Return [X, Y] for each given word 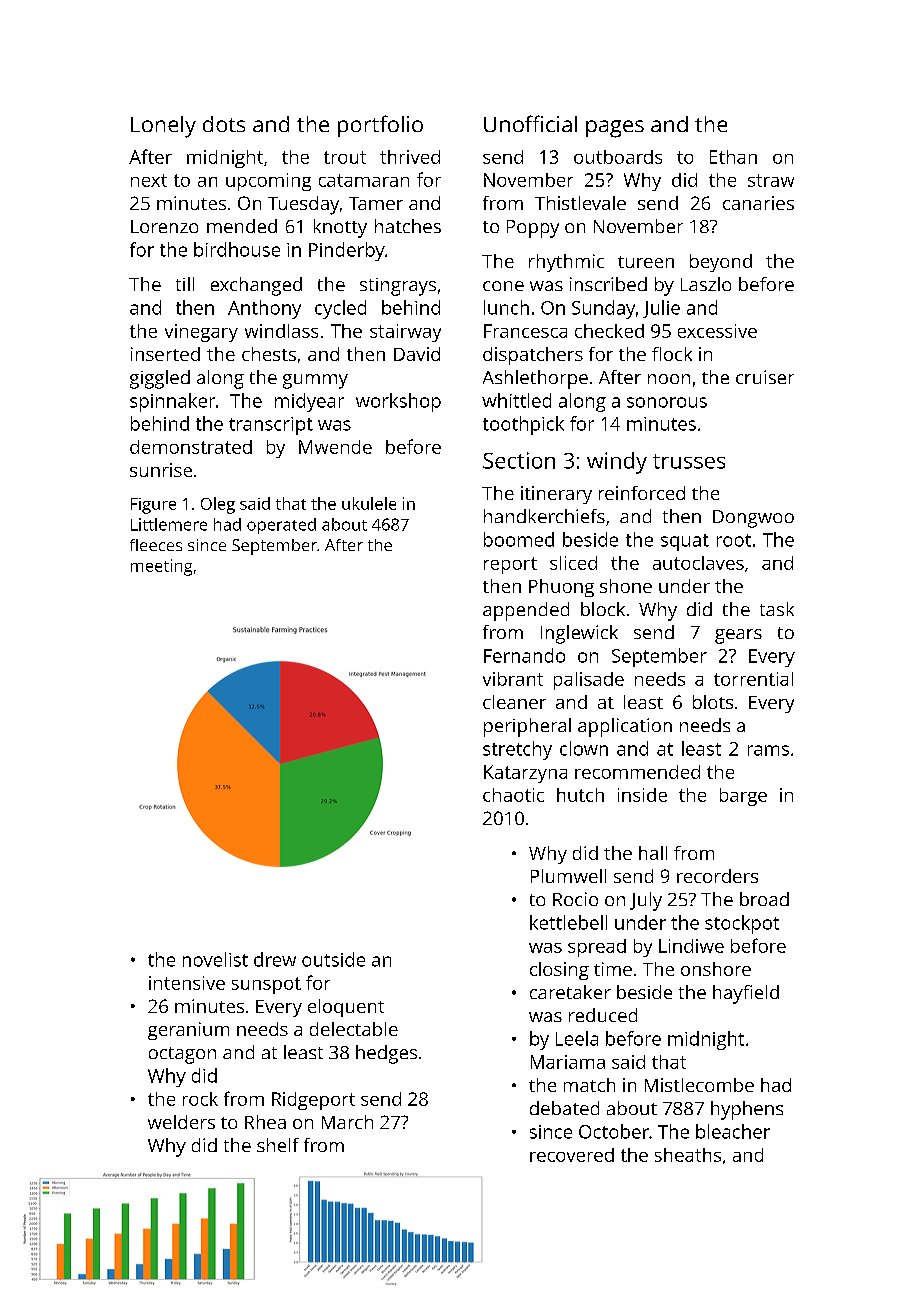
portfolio [380, 126]
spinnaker [172, 402]
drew [275, 959]
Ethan [733, 157]
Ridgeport [313, 1101]
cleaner [514, 702]
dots [224, 124]
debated [564, 1108]
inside [642, 795]
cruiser [765, 377]
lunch [506, 307]
